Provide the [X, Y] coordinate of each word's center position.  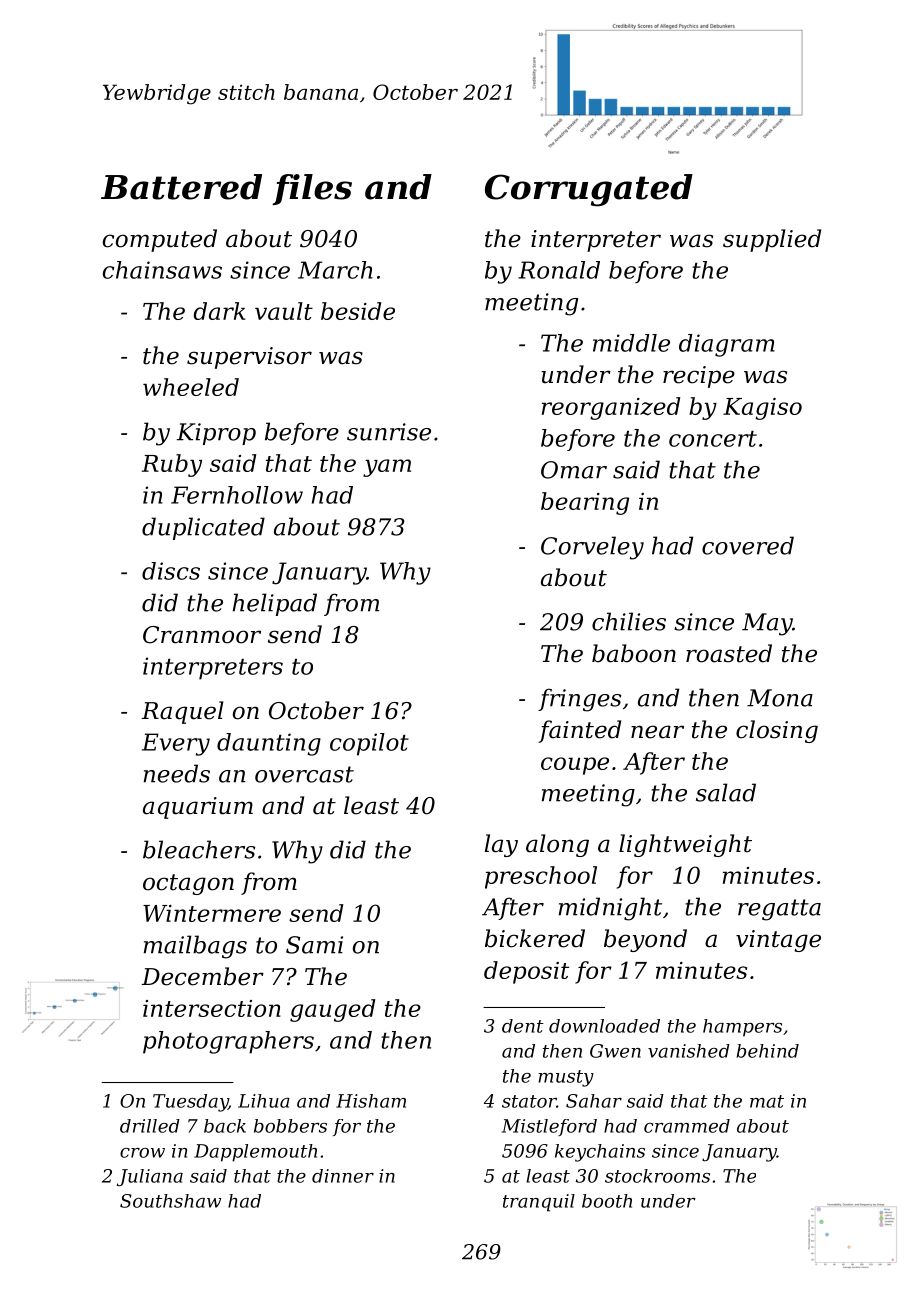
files [312, 189]
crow [142, 1153]
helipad [275, 604]
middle [631, 343]
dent [523, 1026]
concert [713, 439]
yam [387, 468]
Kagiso [762, 409]
